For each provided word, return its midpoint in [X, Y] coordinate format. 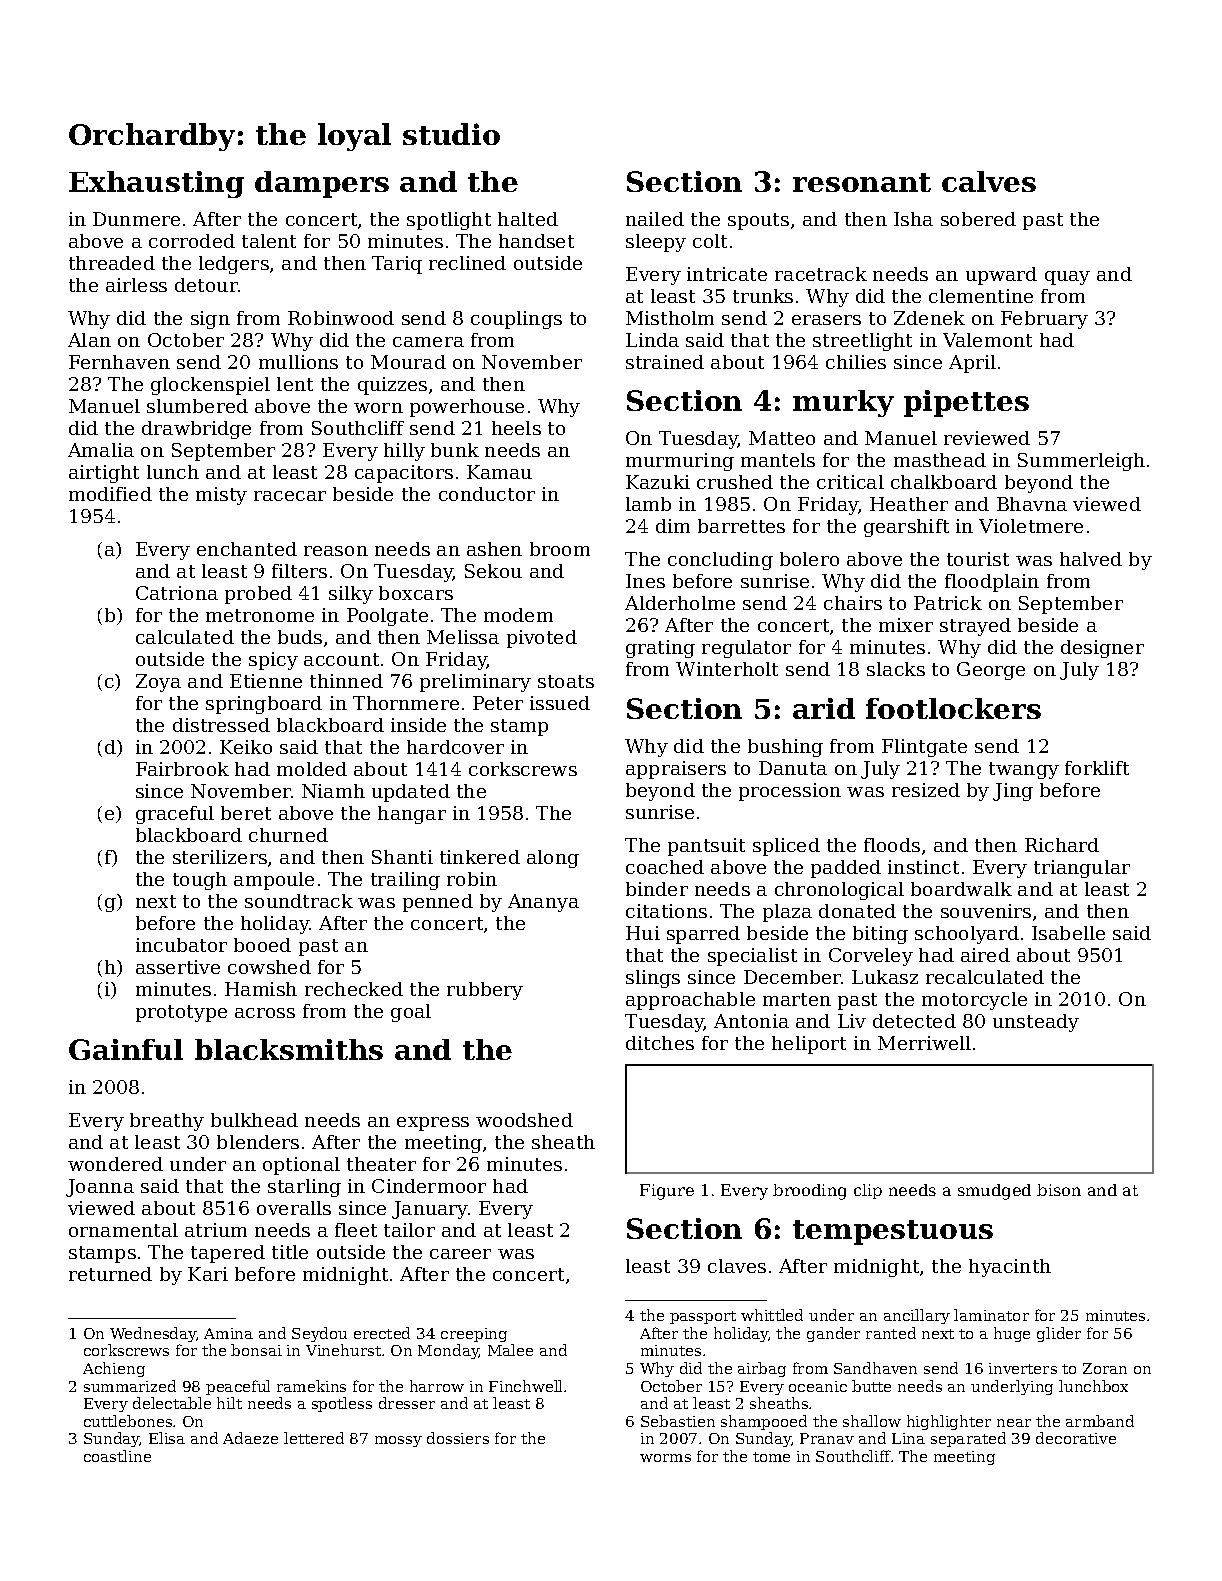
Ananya [543, 903]
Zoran [1105, 1368]
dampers [322, 184]
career [460, 1254]
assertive [178, 967]
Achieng [114, 1369]
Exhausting [156, 184]
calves [989, 181]
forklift [1097, 768]
